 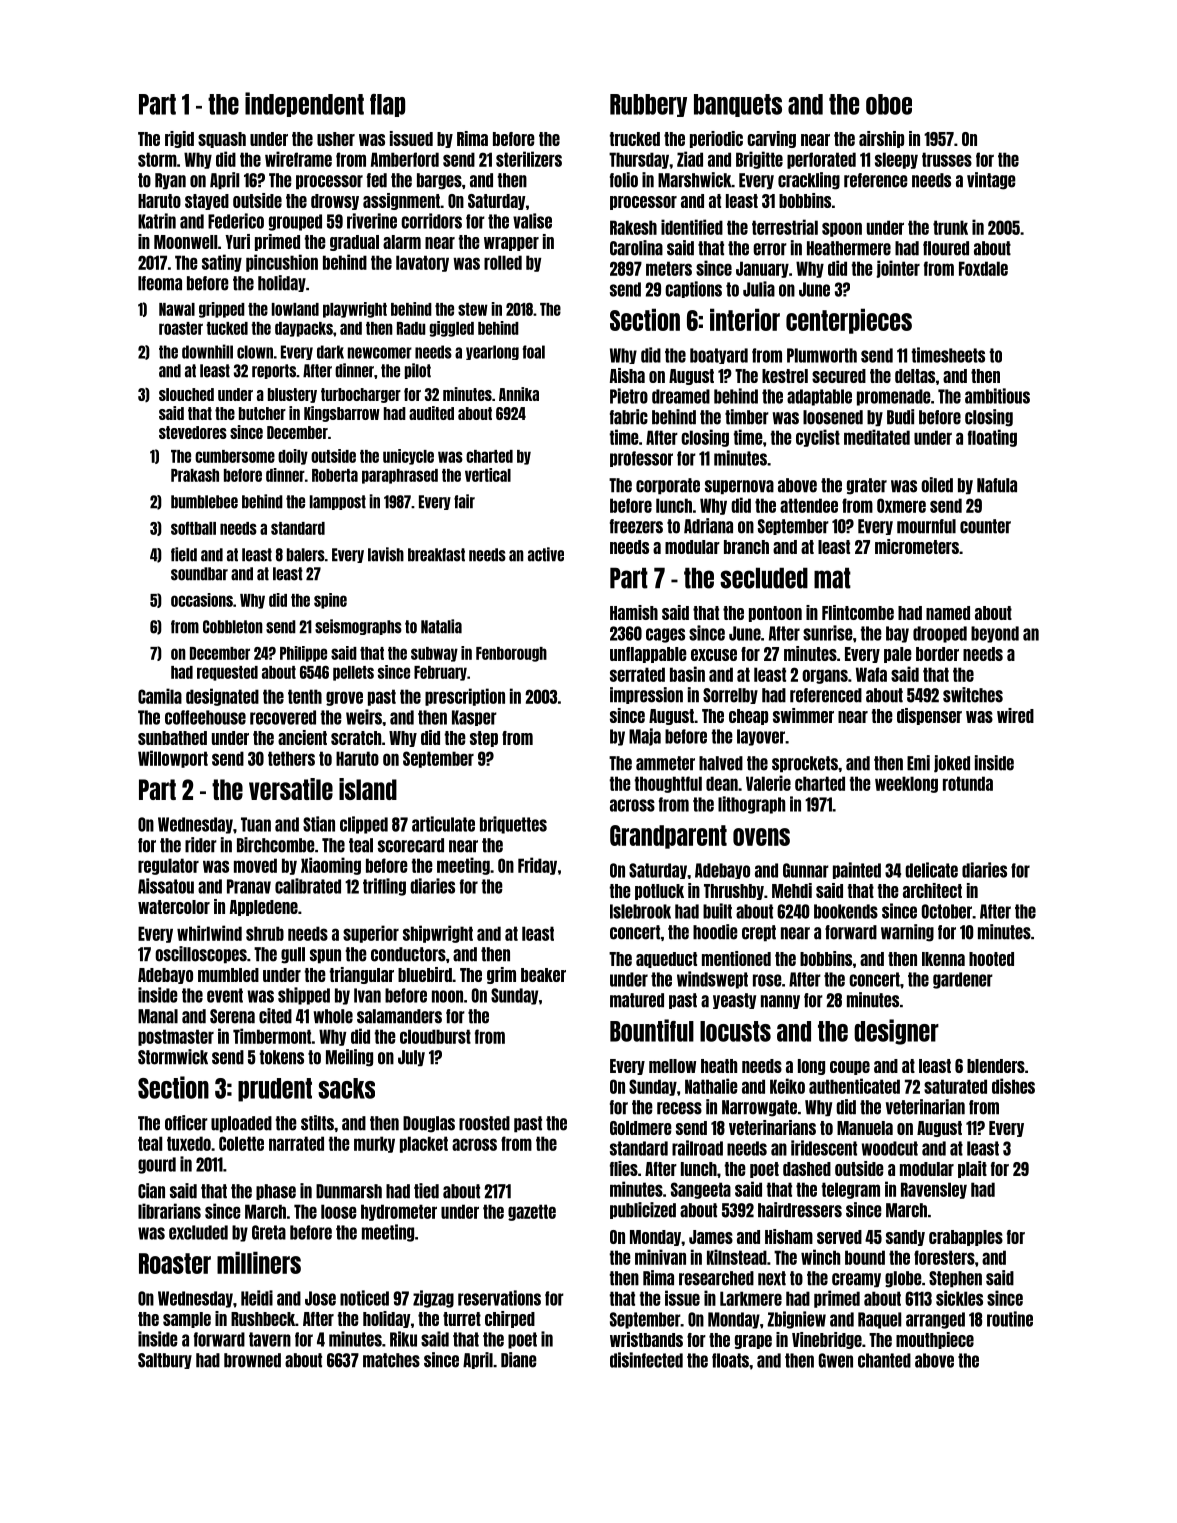 I want to click on Flintcombe, so click(x=858, y=612).
